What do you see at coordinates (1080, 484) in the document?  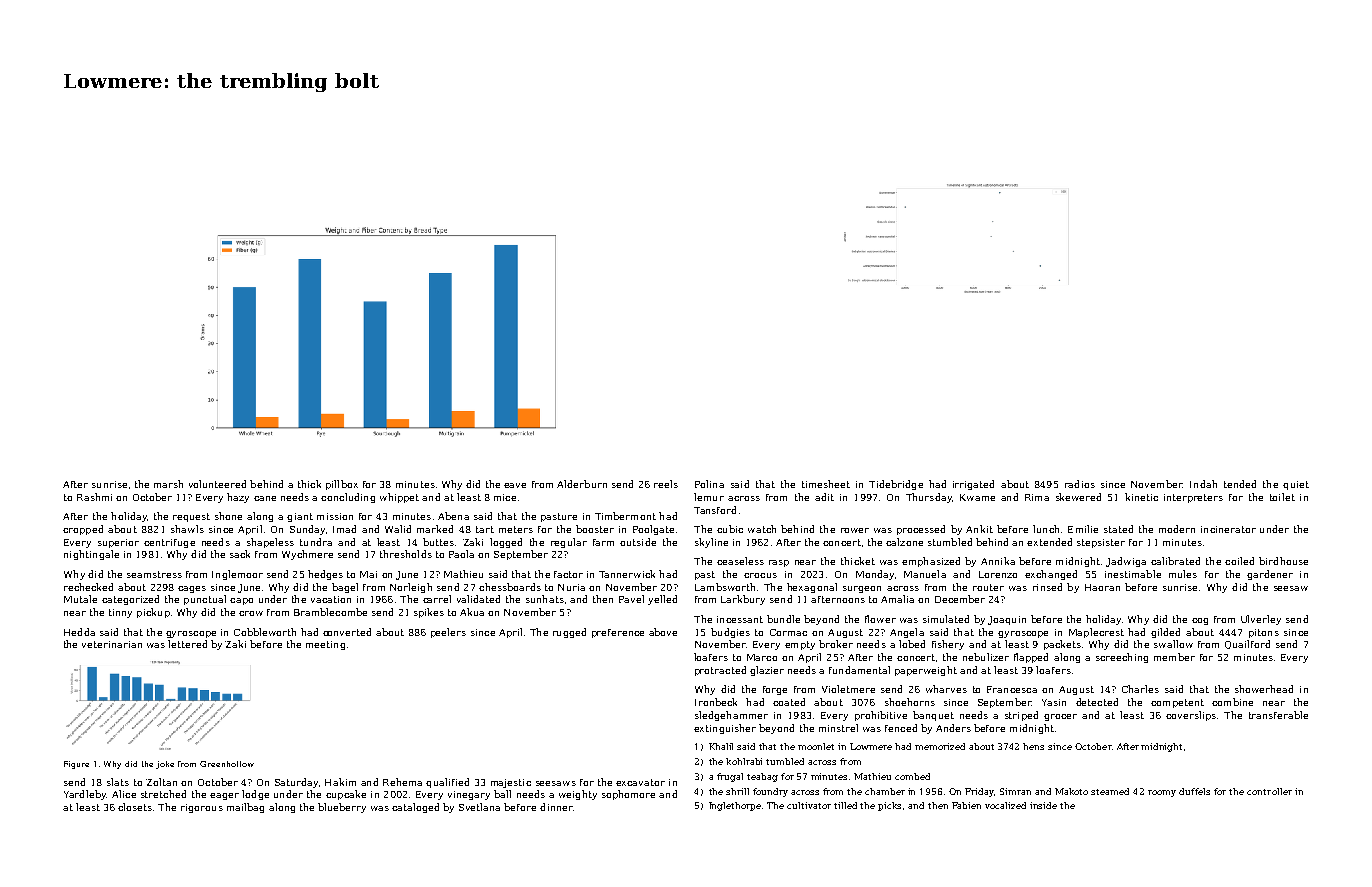 I see `radios` at bounding box center [1080, 484].
